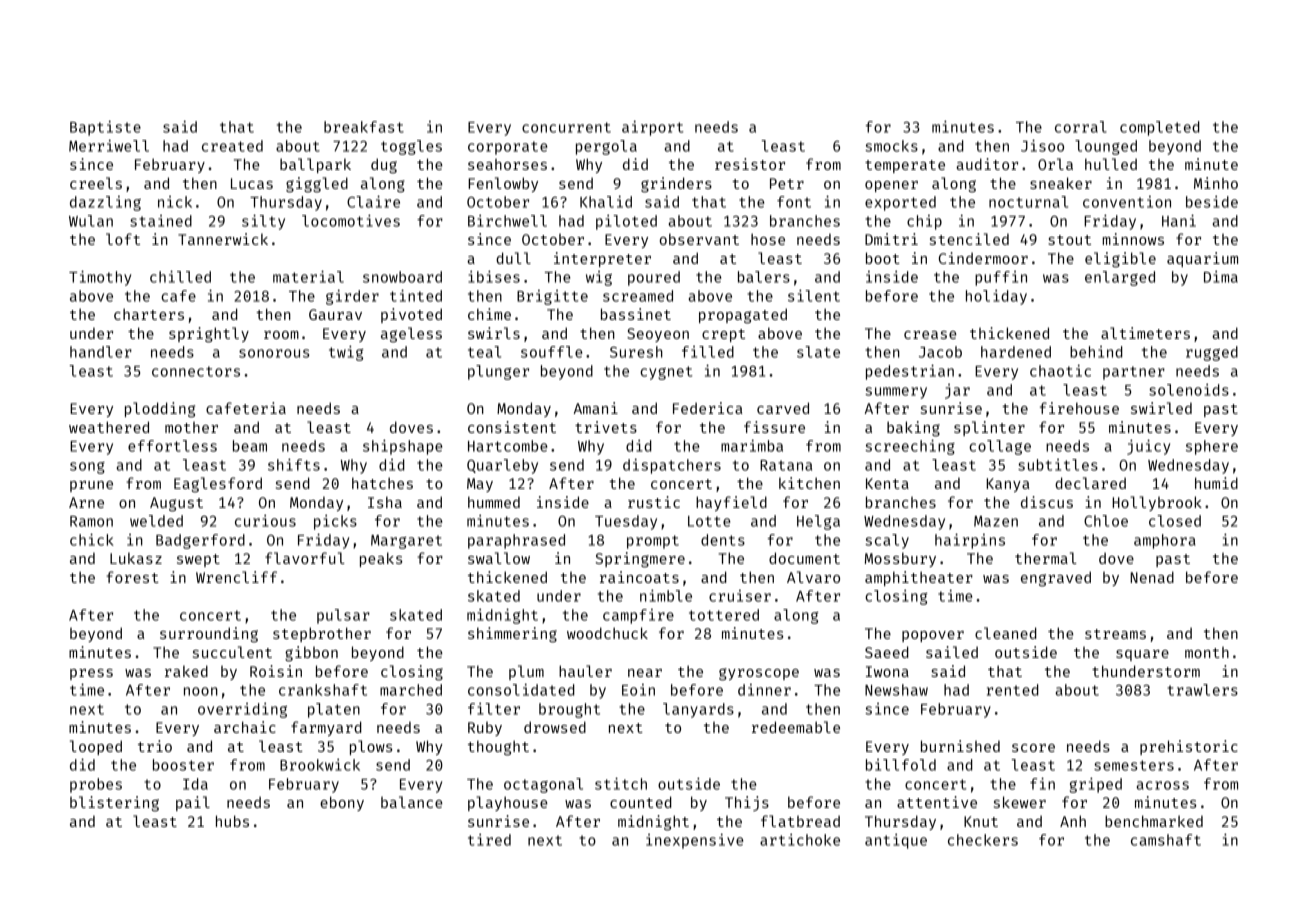 This screenshot has height=924, width=1308. I want to click on Nenad, so click(1152, 577).
